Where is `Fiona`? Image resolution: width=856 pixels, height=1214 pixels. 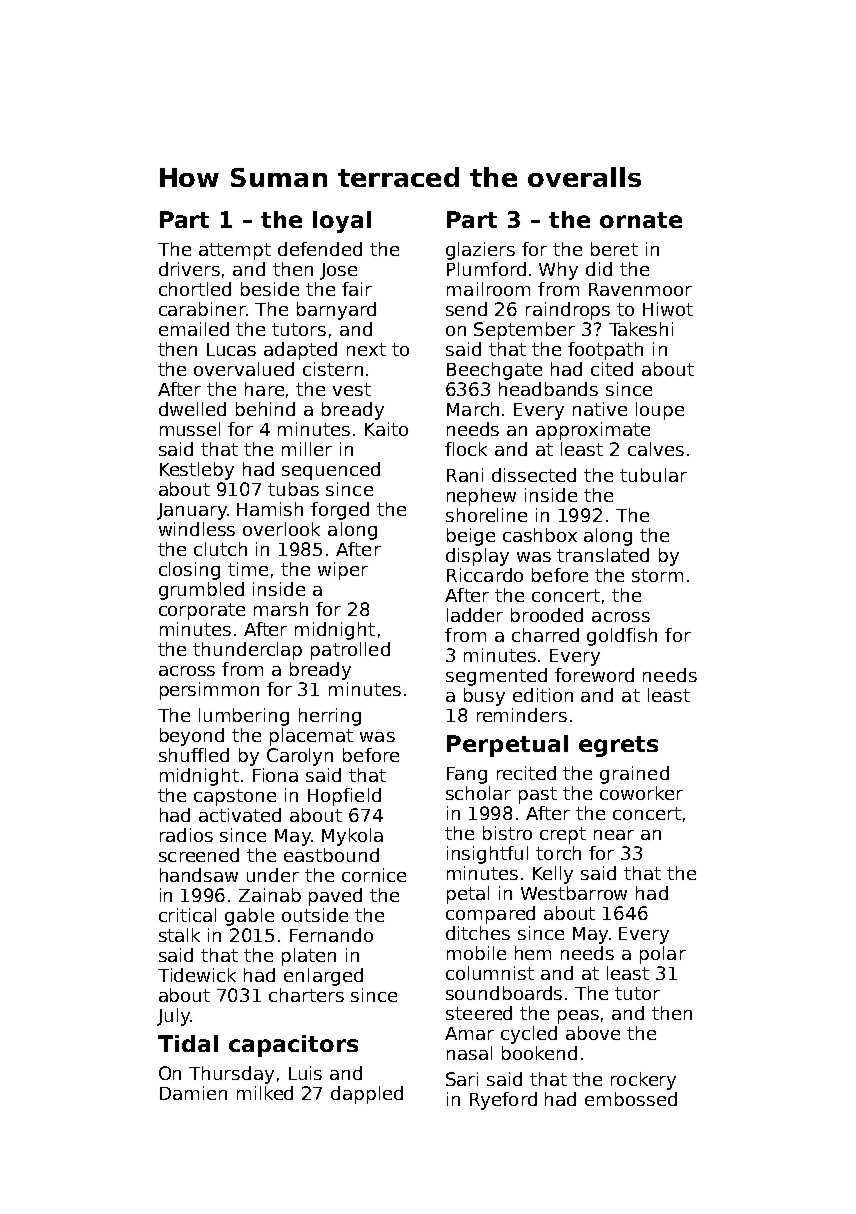
Fiona is located at coordinates (275, 775).
